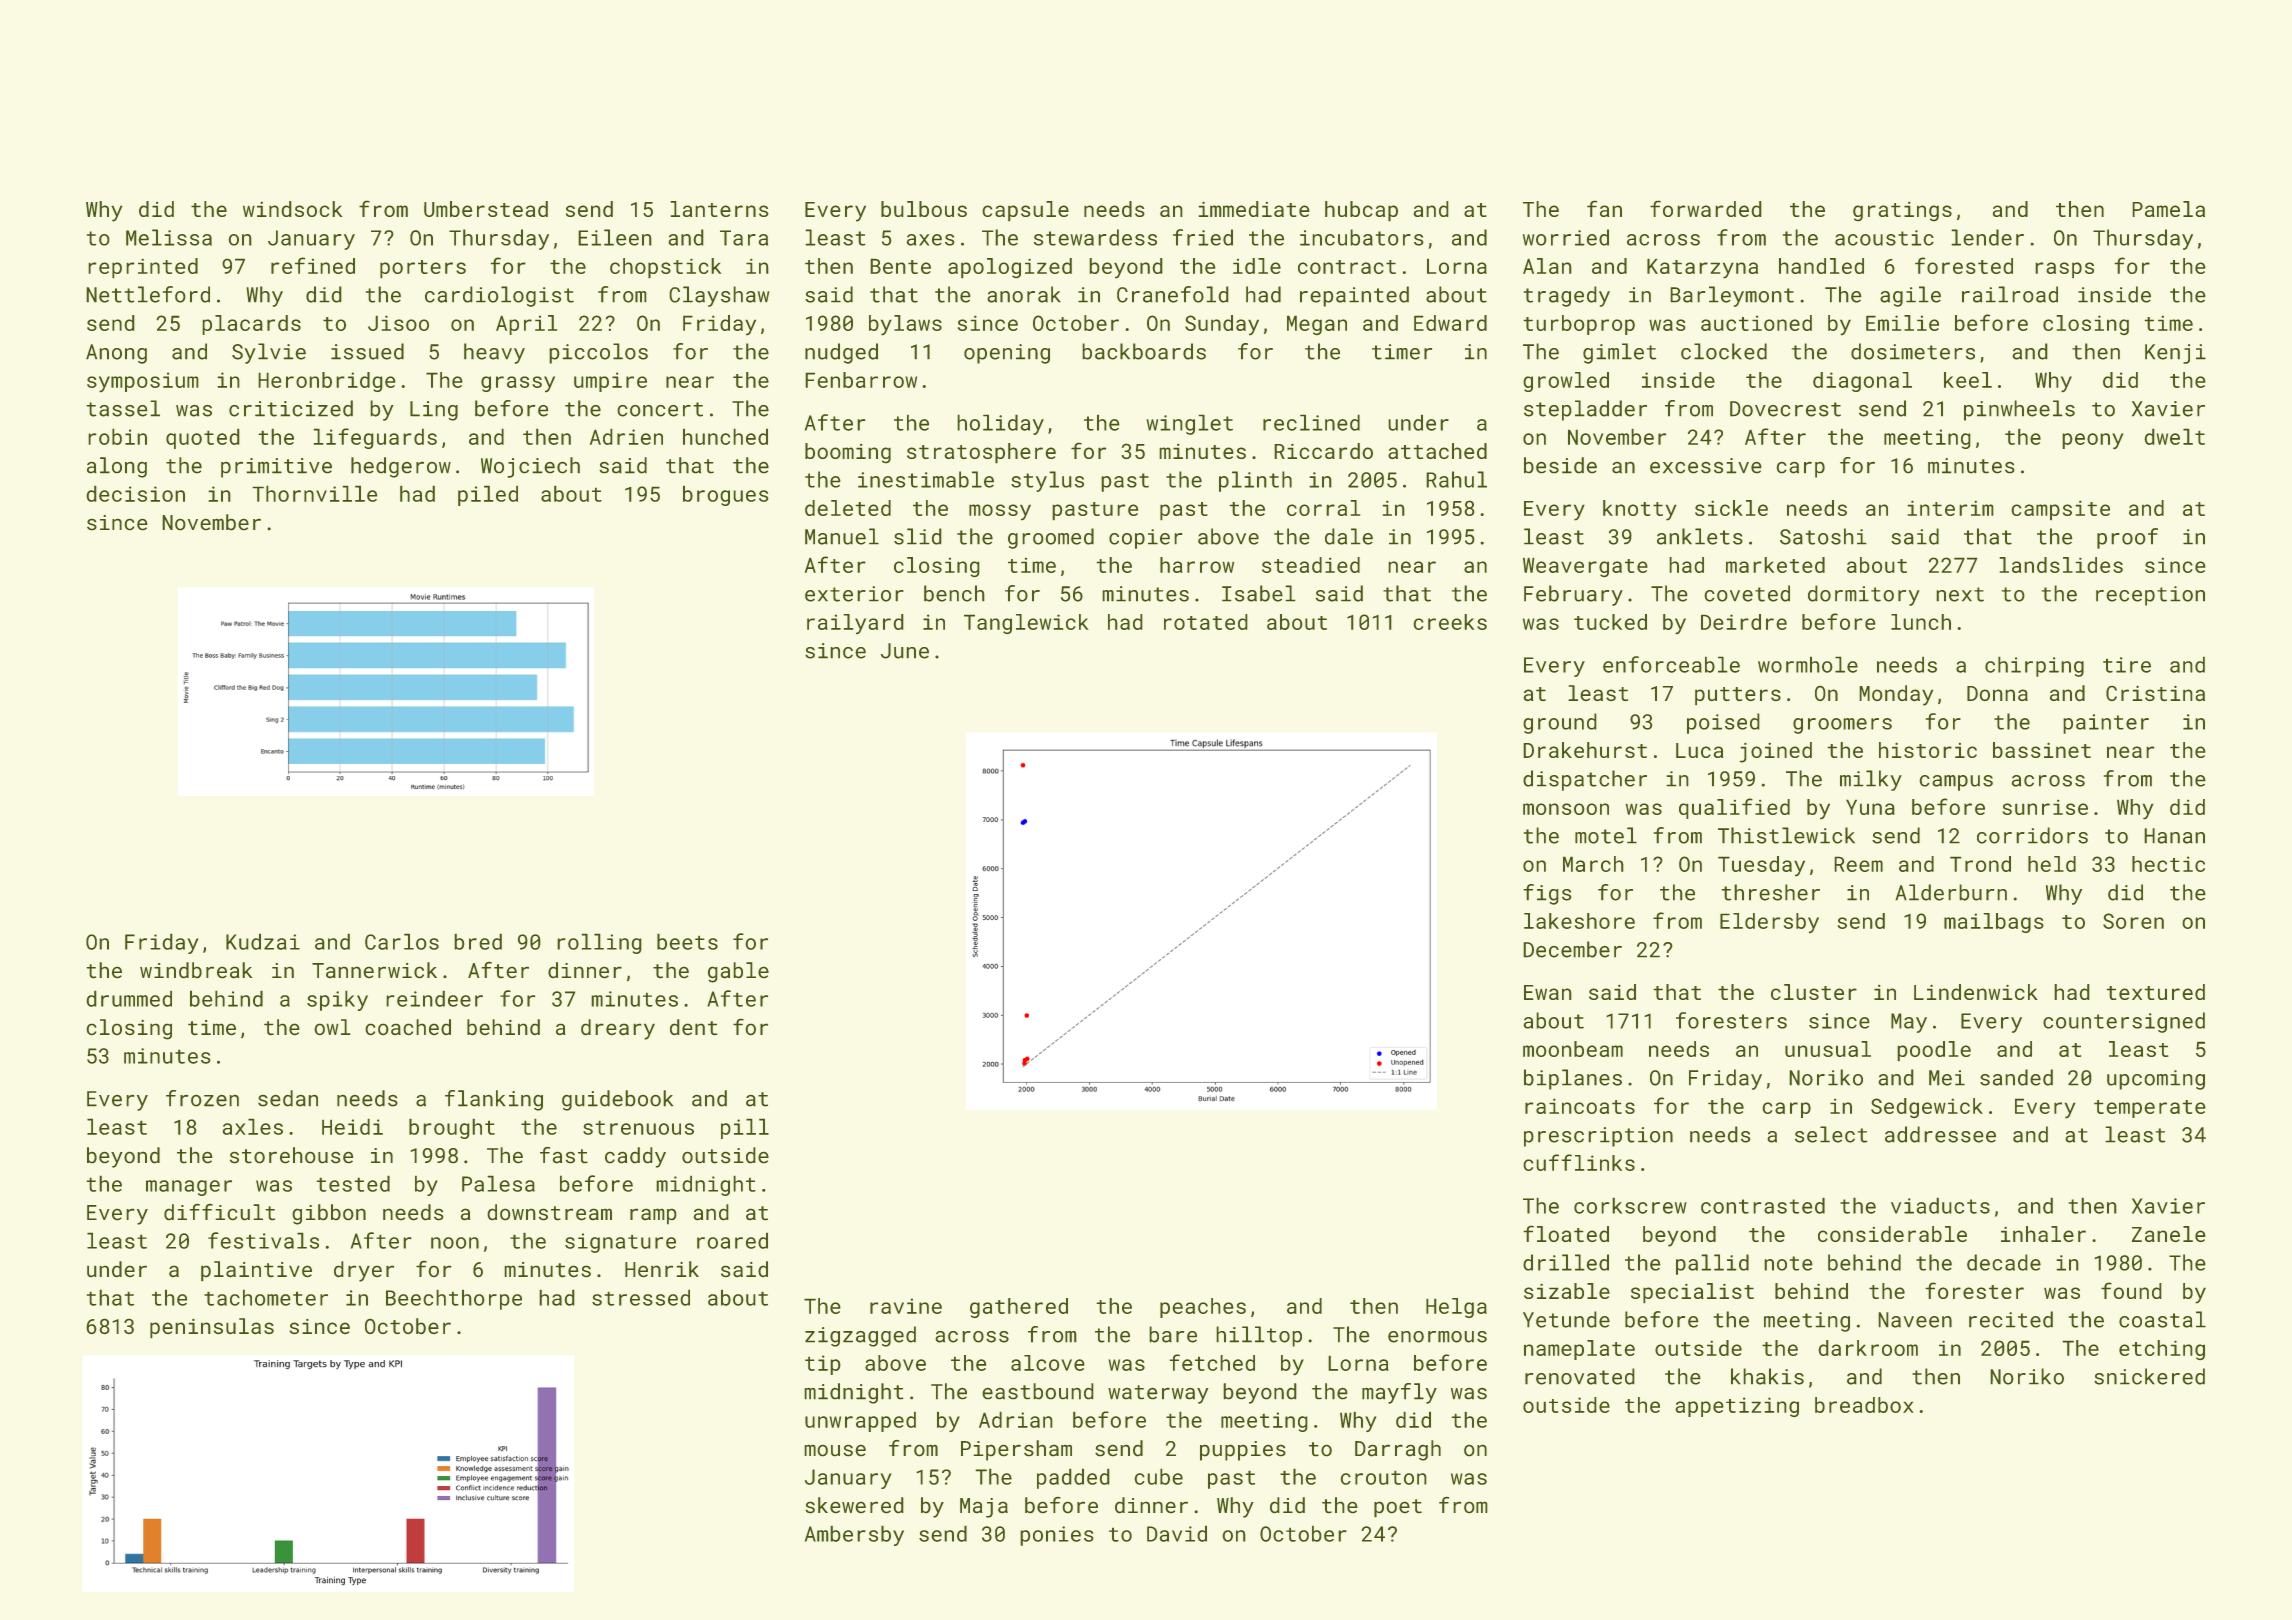  What do you see at coordinates (1864, 1405) in the screenshot?
I see `breadbox` at bounding box center [1864, 1405].
